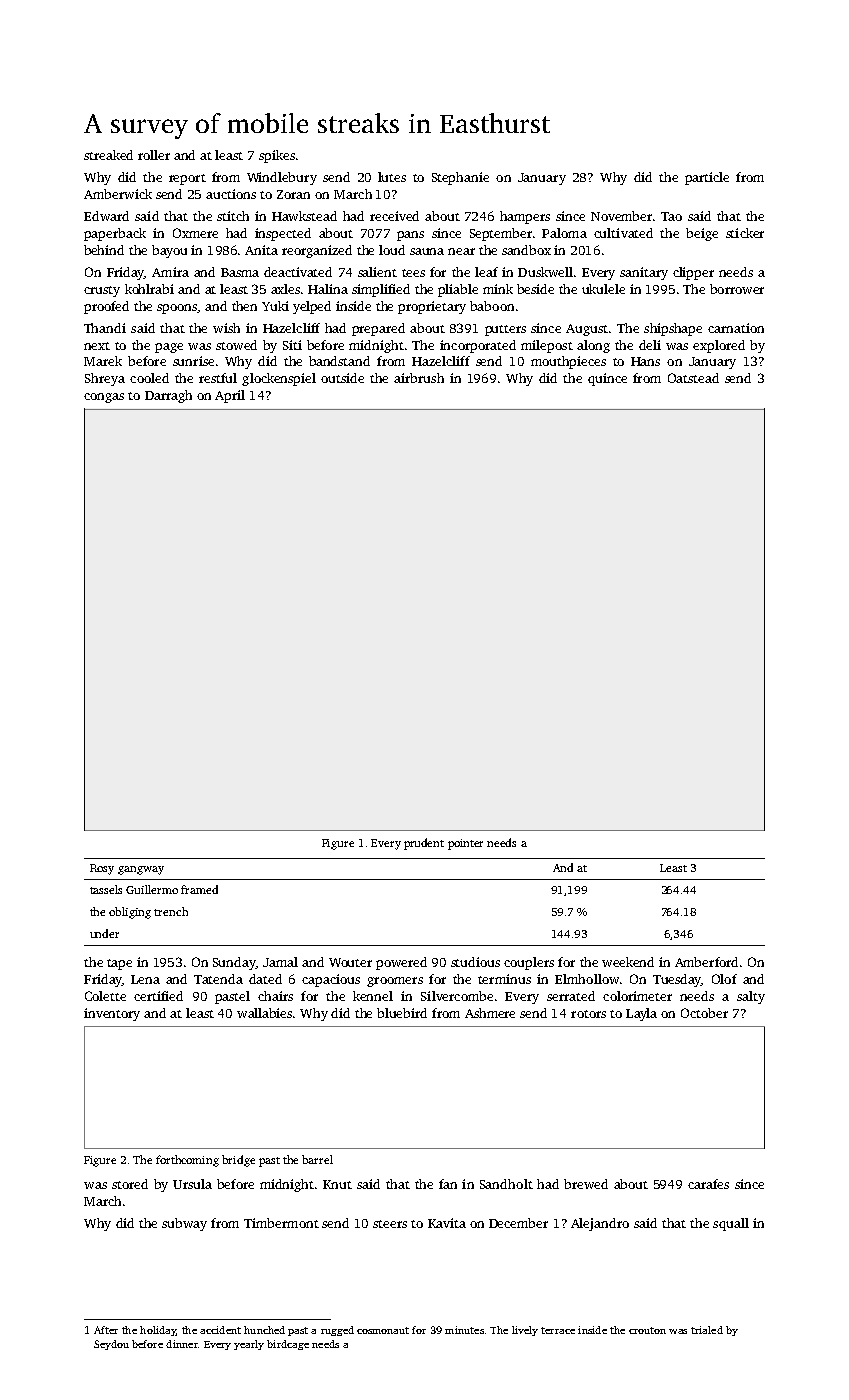  What do you see at coordinates (277, 156) in the screenshot?
I see `spikes` at bounding box center [277, 156].
